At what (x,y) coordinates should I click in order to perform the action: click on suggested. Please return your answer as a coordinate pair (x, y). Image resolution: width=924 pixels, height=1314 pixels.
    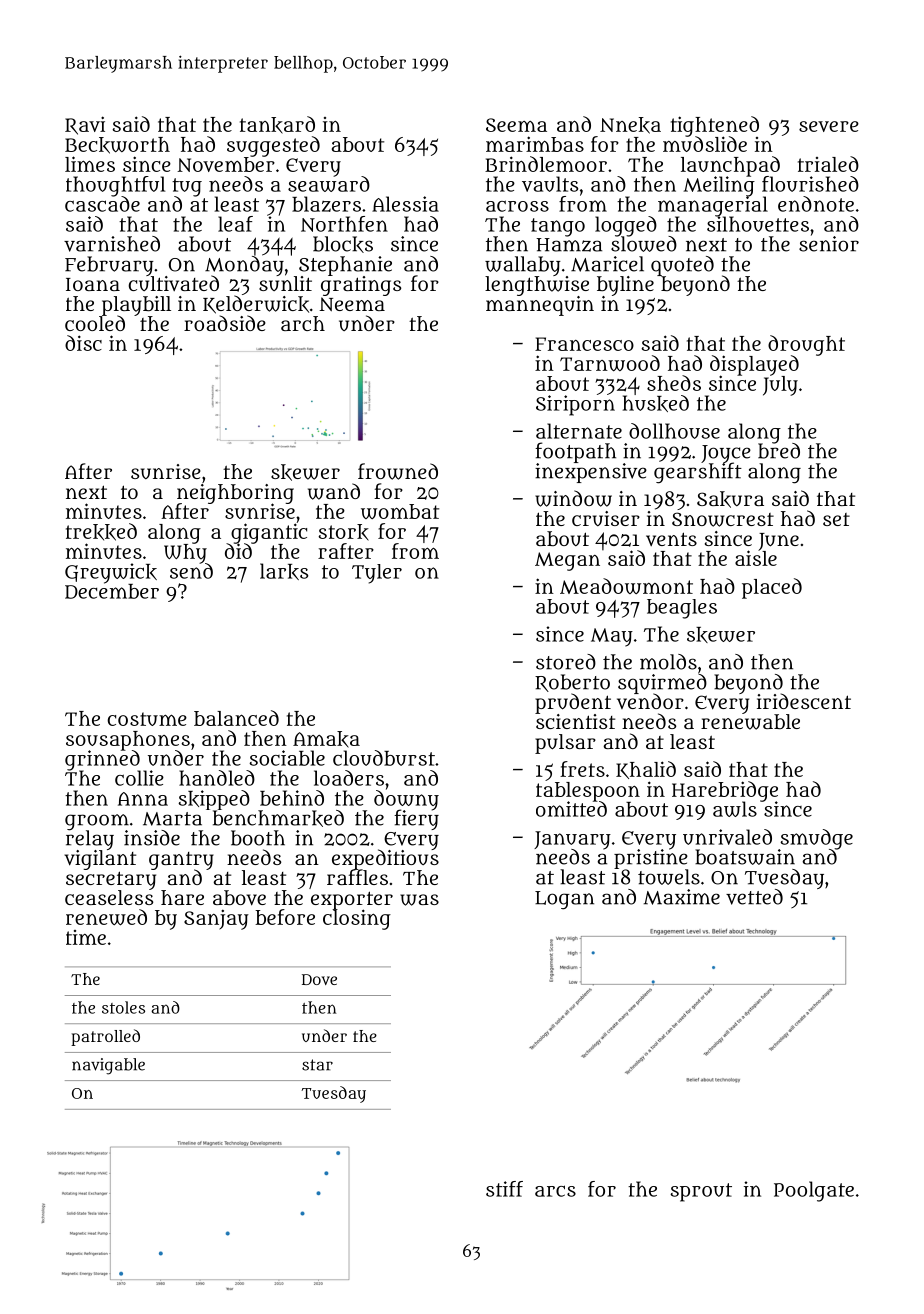
    Looking at the image, I should click on (273, 146).
